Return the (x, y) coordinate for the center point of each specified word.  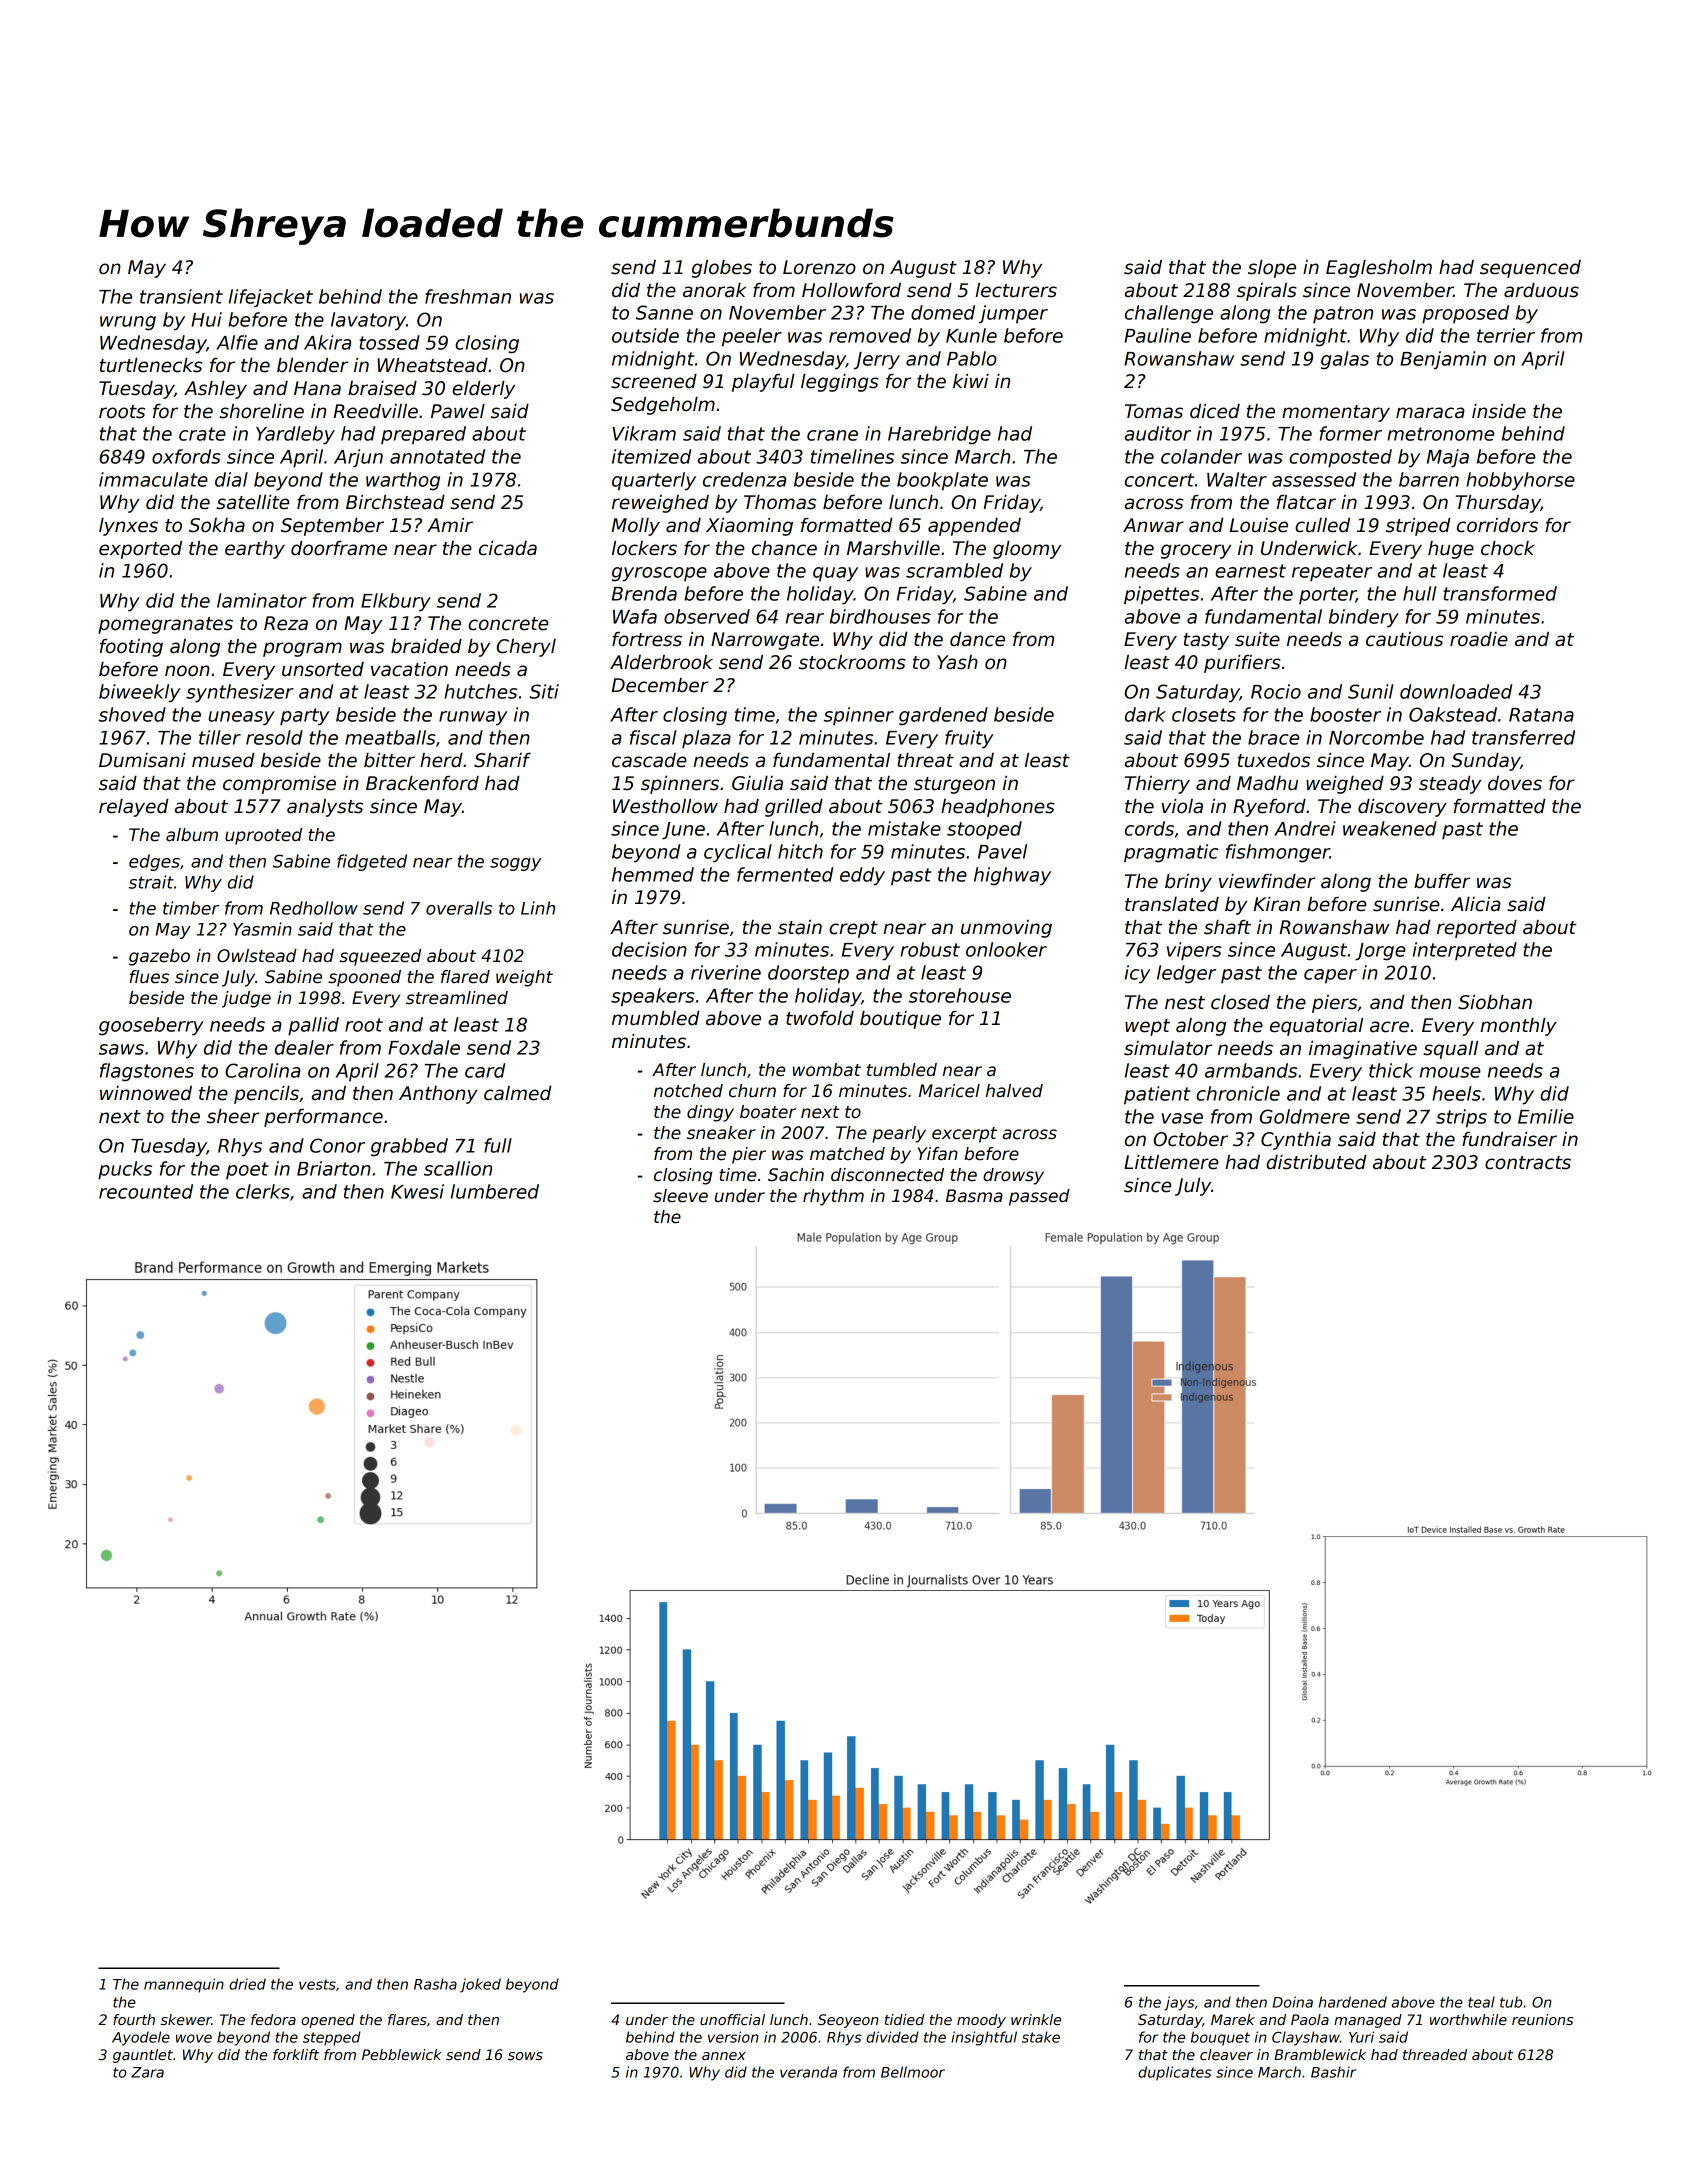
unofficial (732, 2019)
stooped (984, 830)
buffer (1442, 881)
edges (154, 862)
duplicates (1174, 2073)
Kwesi (417, 1191)
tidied (904, 2019)
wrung (128, 323)
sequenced (1530, 269)
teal (1481, 2002)
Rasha (435, 1984)
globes (722, 269)
